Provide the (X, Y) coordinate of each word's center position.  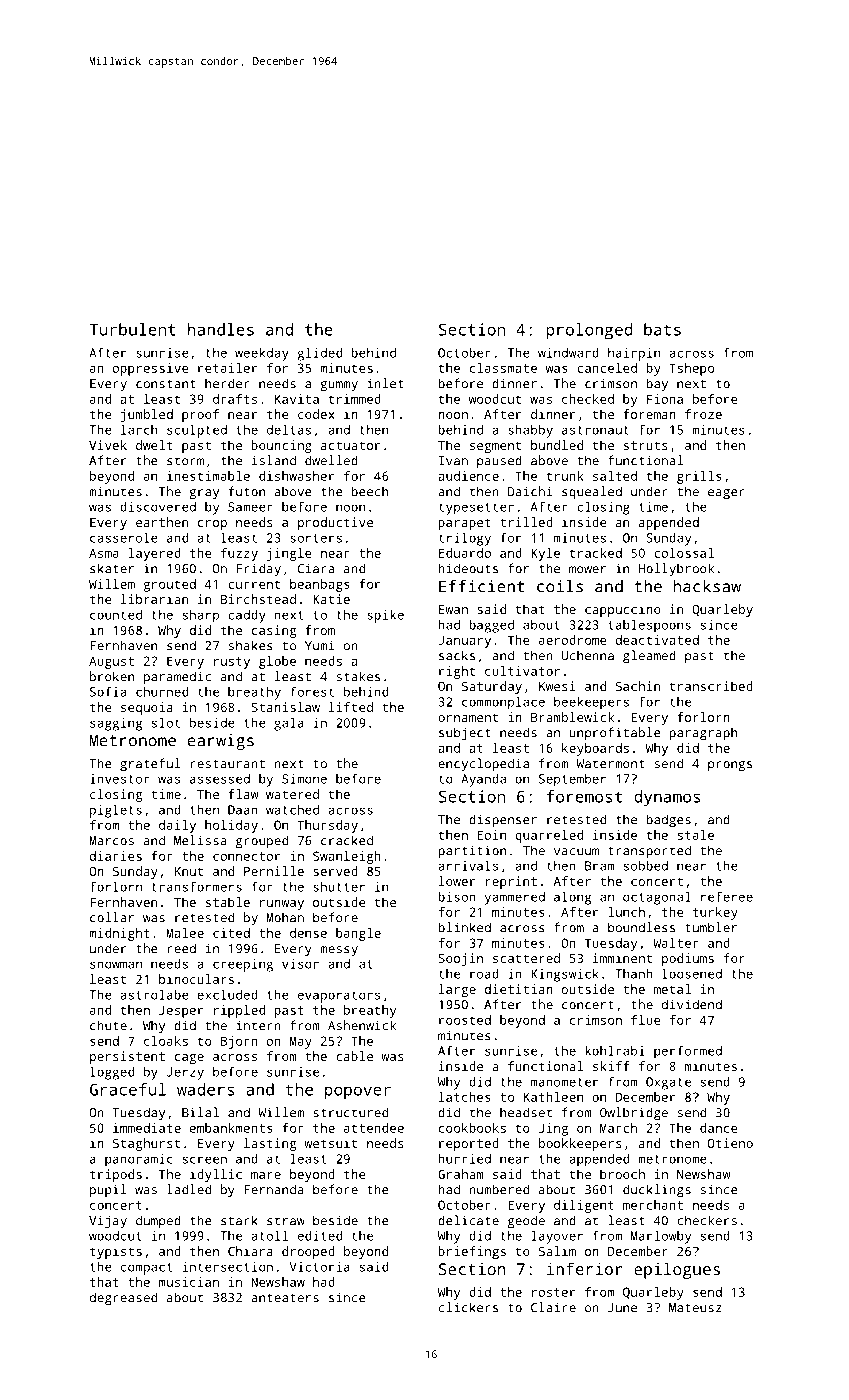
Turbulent (133, 329)
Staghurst (146, 1144)
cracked (347, 840)
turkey (715, 913)
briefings (472, 1252)
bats (662, 329)
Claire (553, 1307)
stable (228, 902)
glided (319, 354)
